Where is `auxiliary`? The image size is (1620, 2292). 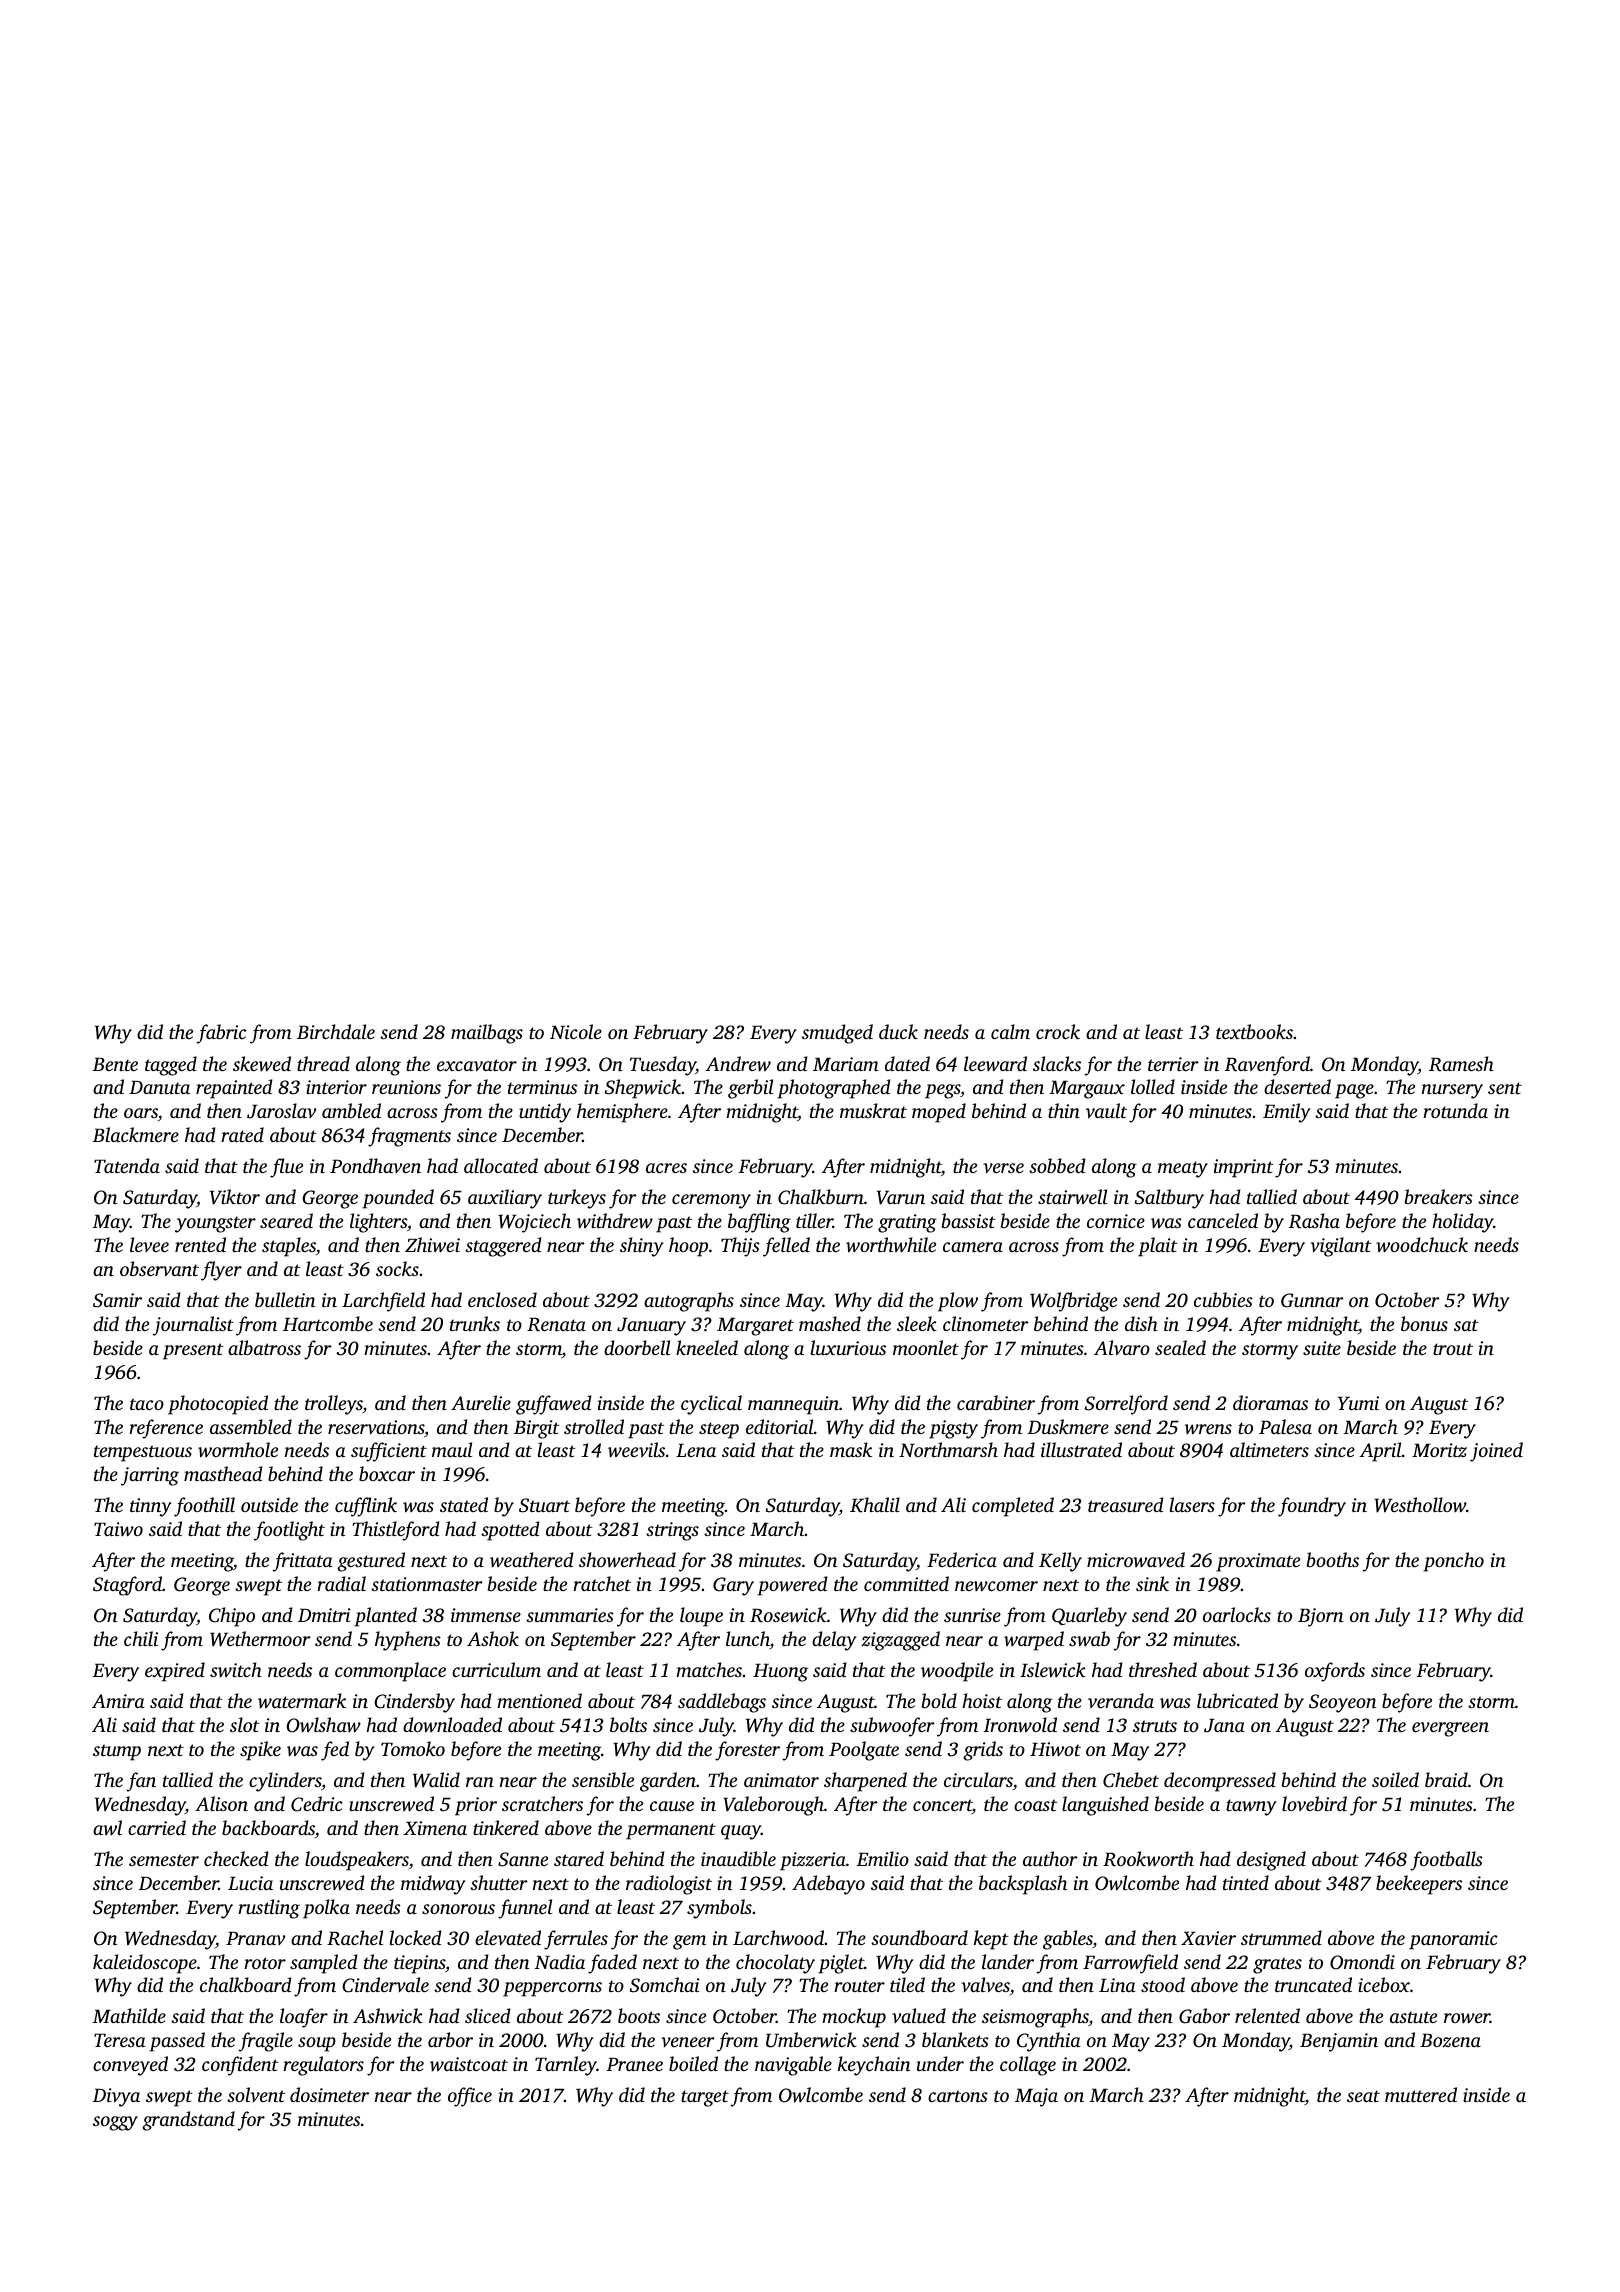
auxiliary is located at coordinates (505, 1199).
